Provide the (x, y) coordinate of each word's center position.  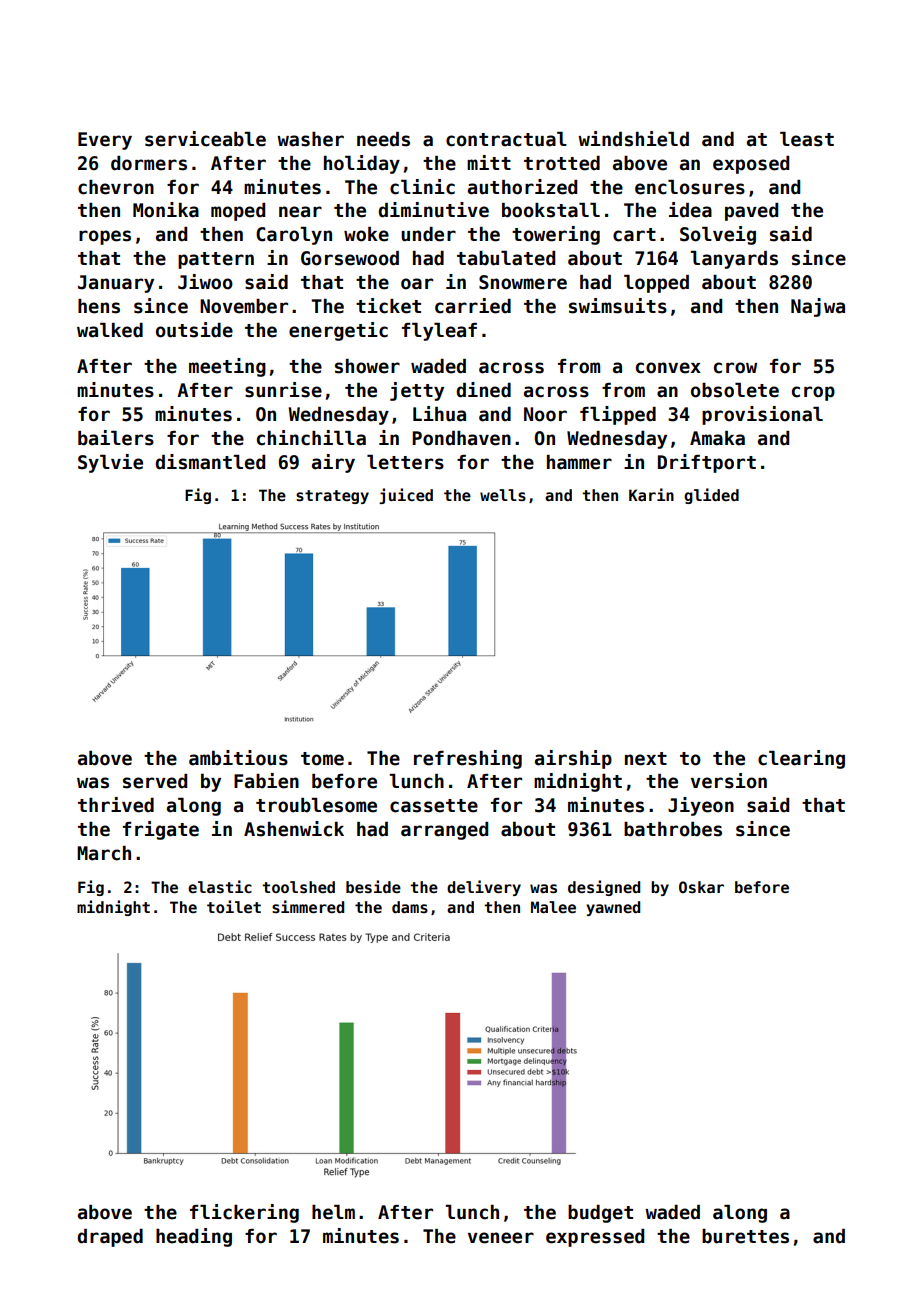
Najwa (818, 307)
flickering (244, 1213)
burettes (745, 1236)
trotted (562, 163)
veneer (501, 1238)
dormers (149, 163)
